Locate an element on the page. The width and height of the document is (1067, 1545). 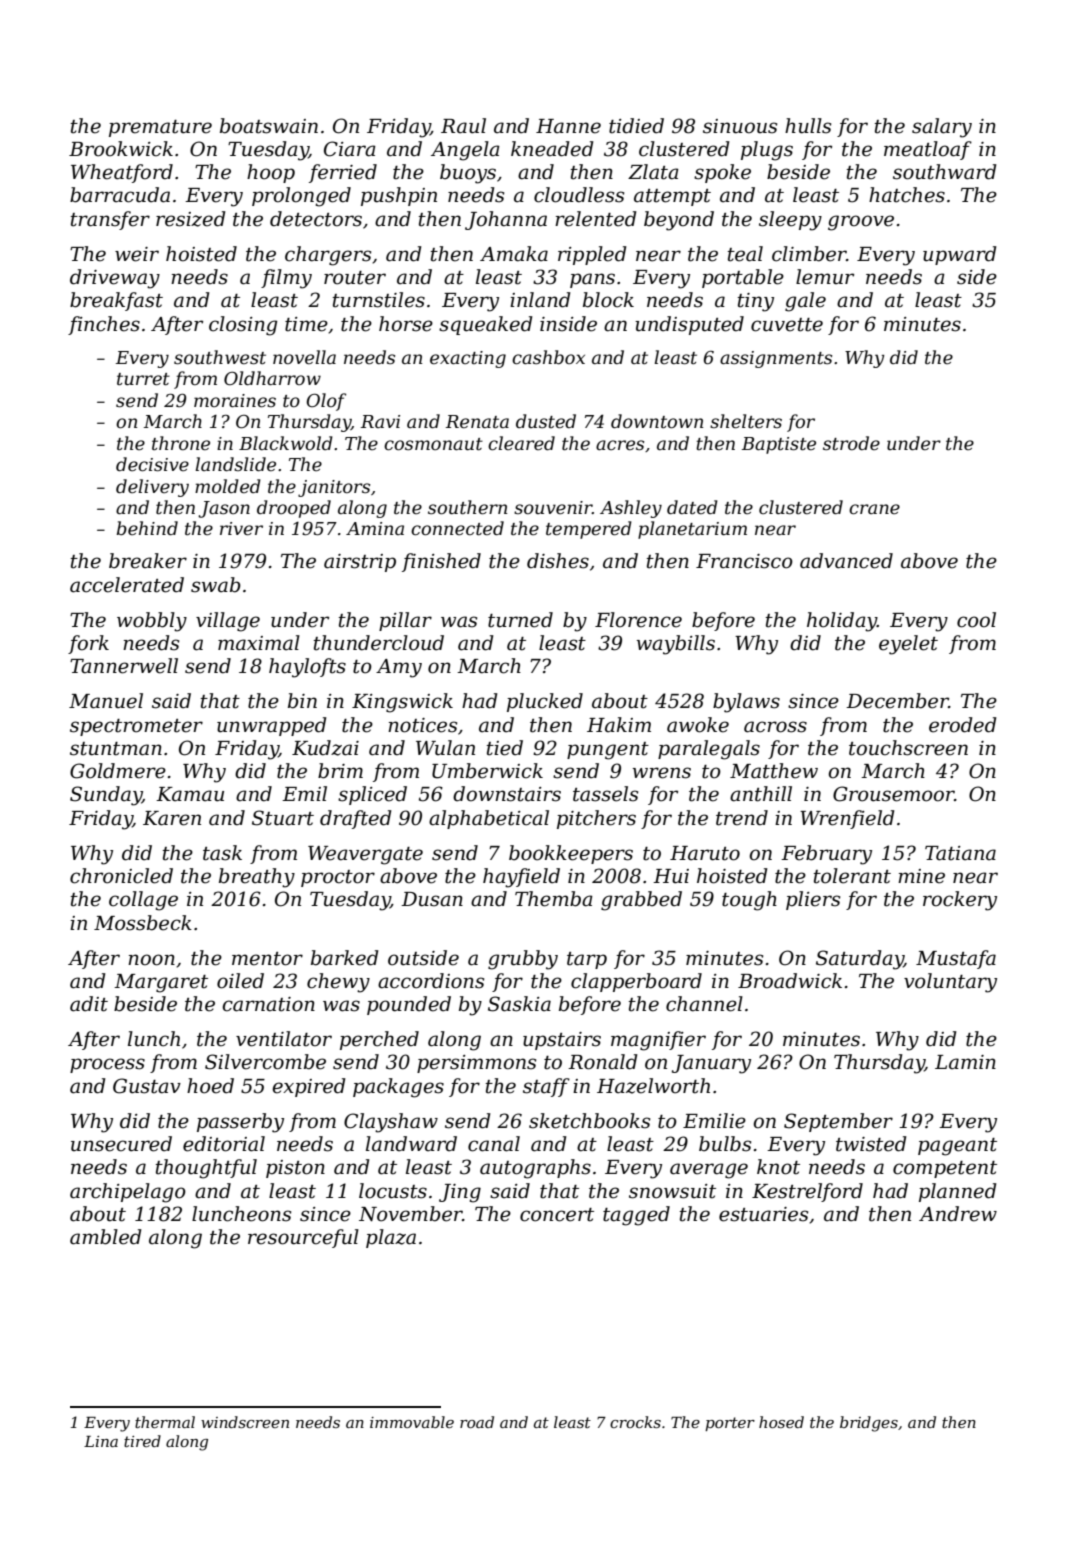
cashbox is located at coordinates (548, 357).
